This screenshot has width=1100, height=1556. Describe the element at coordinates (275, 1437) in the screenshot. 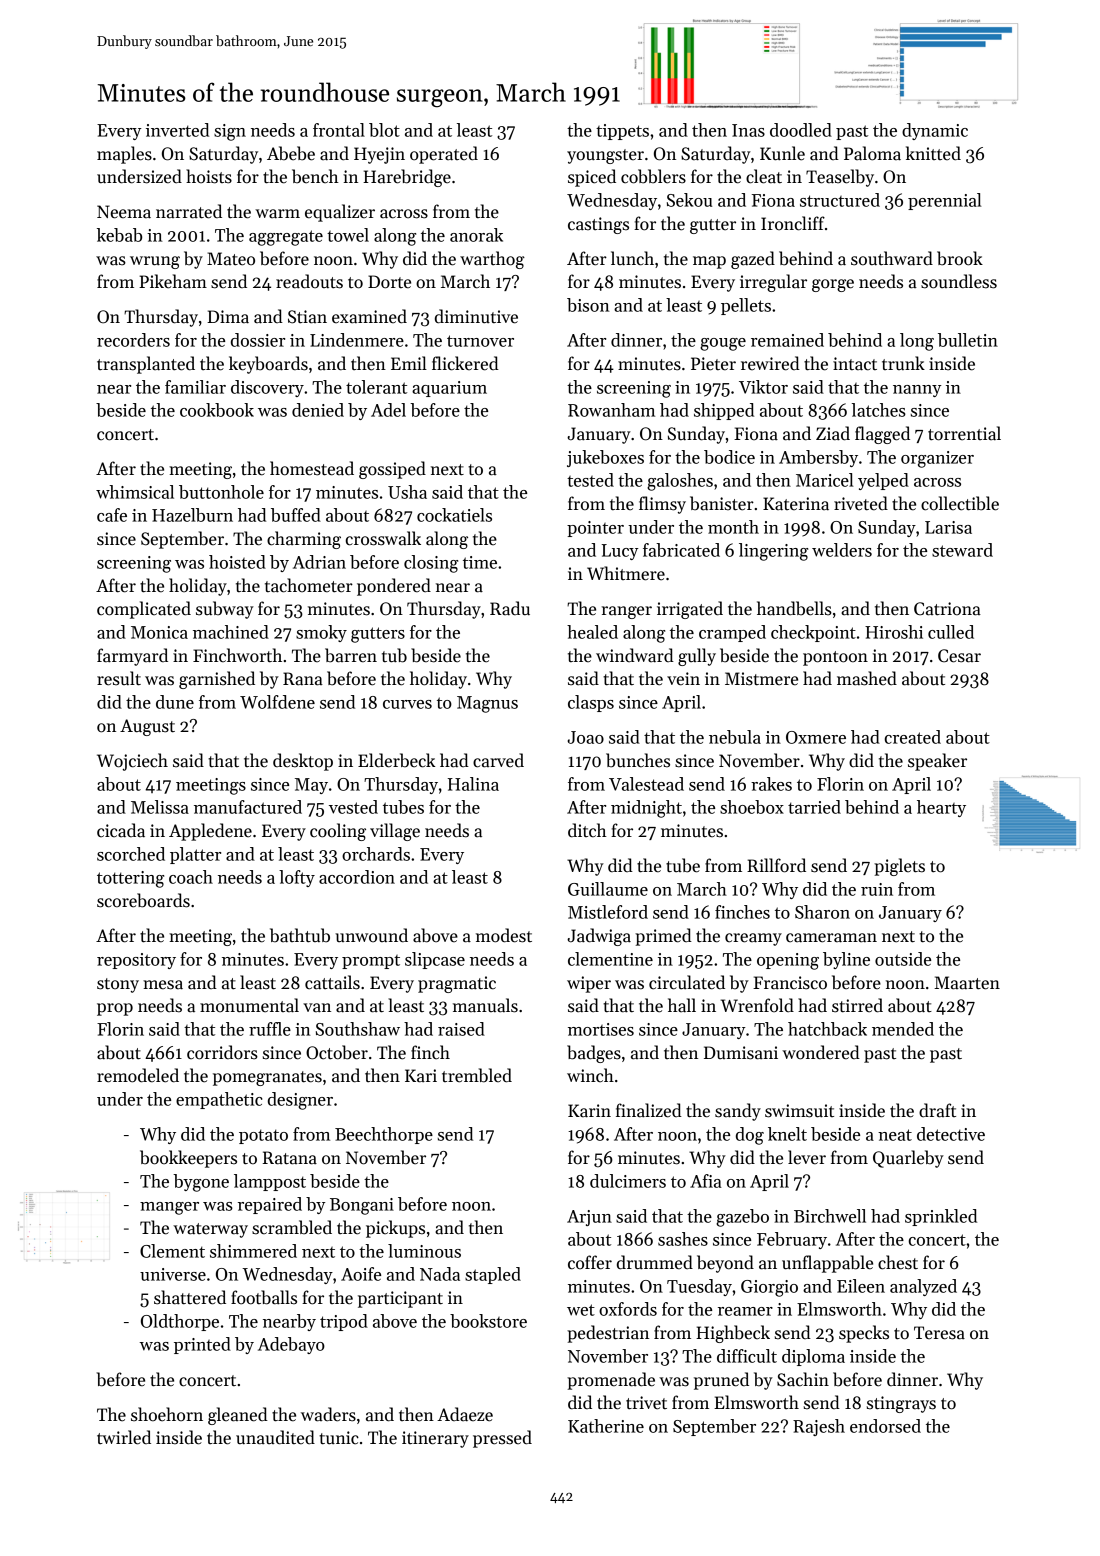

I see `unaudited` at that location.
